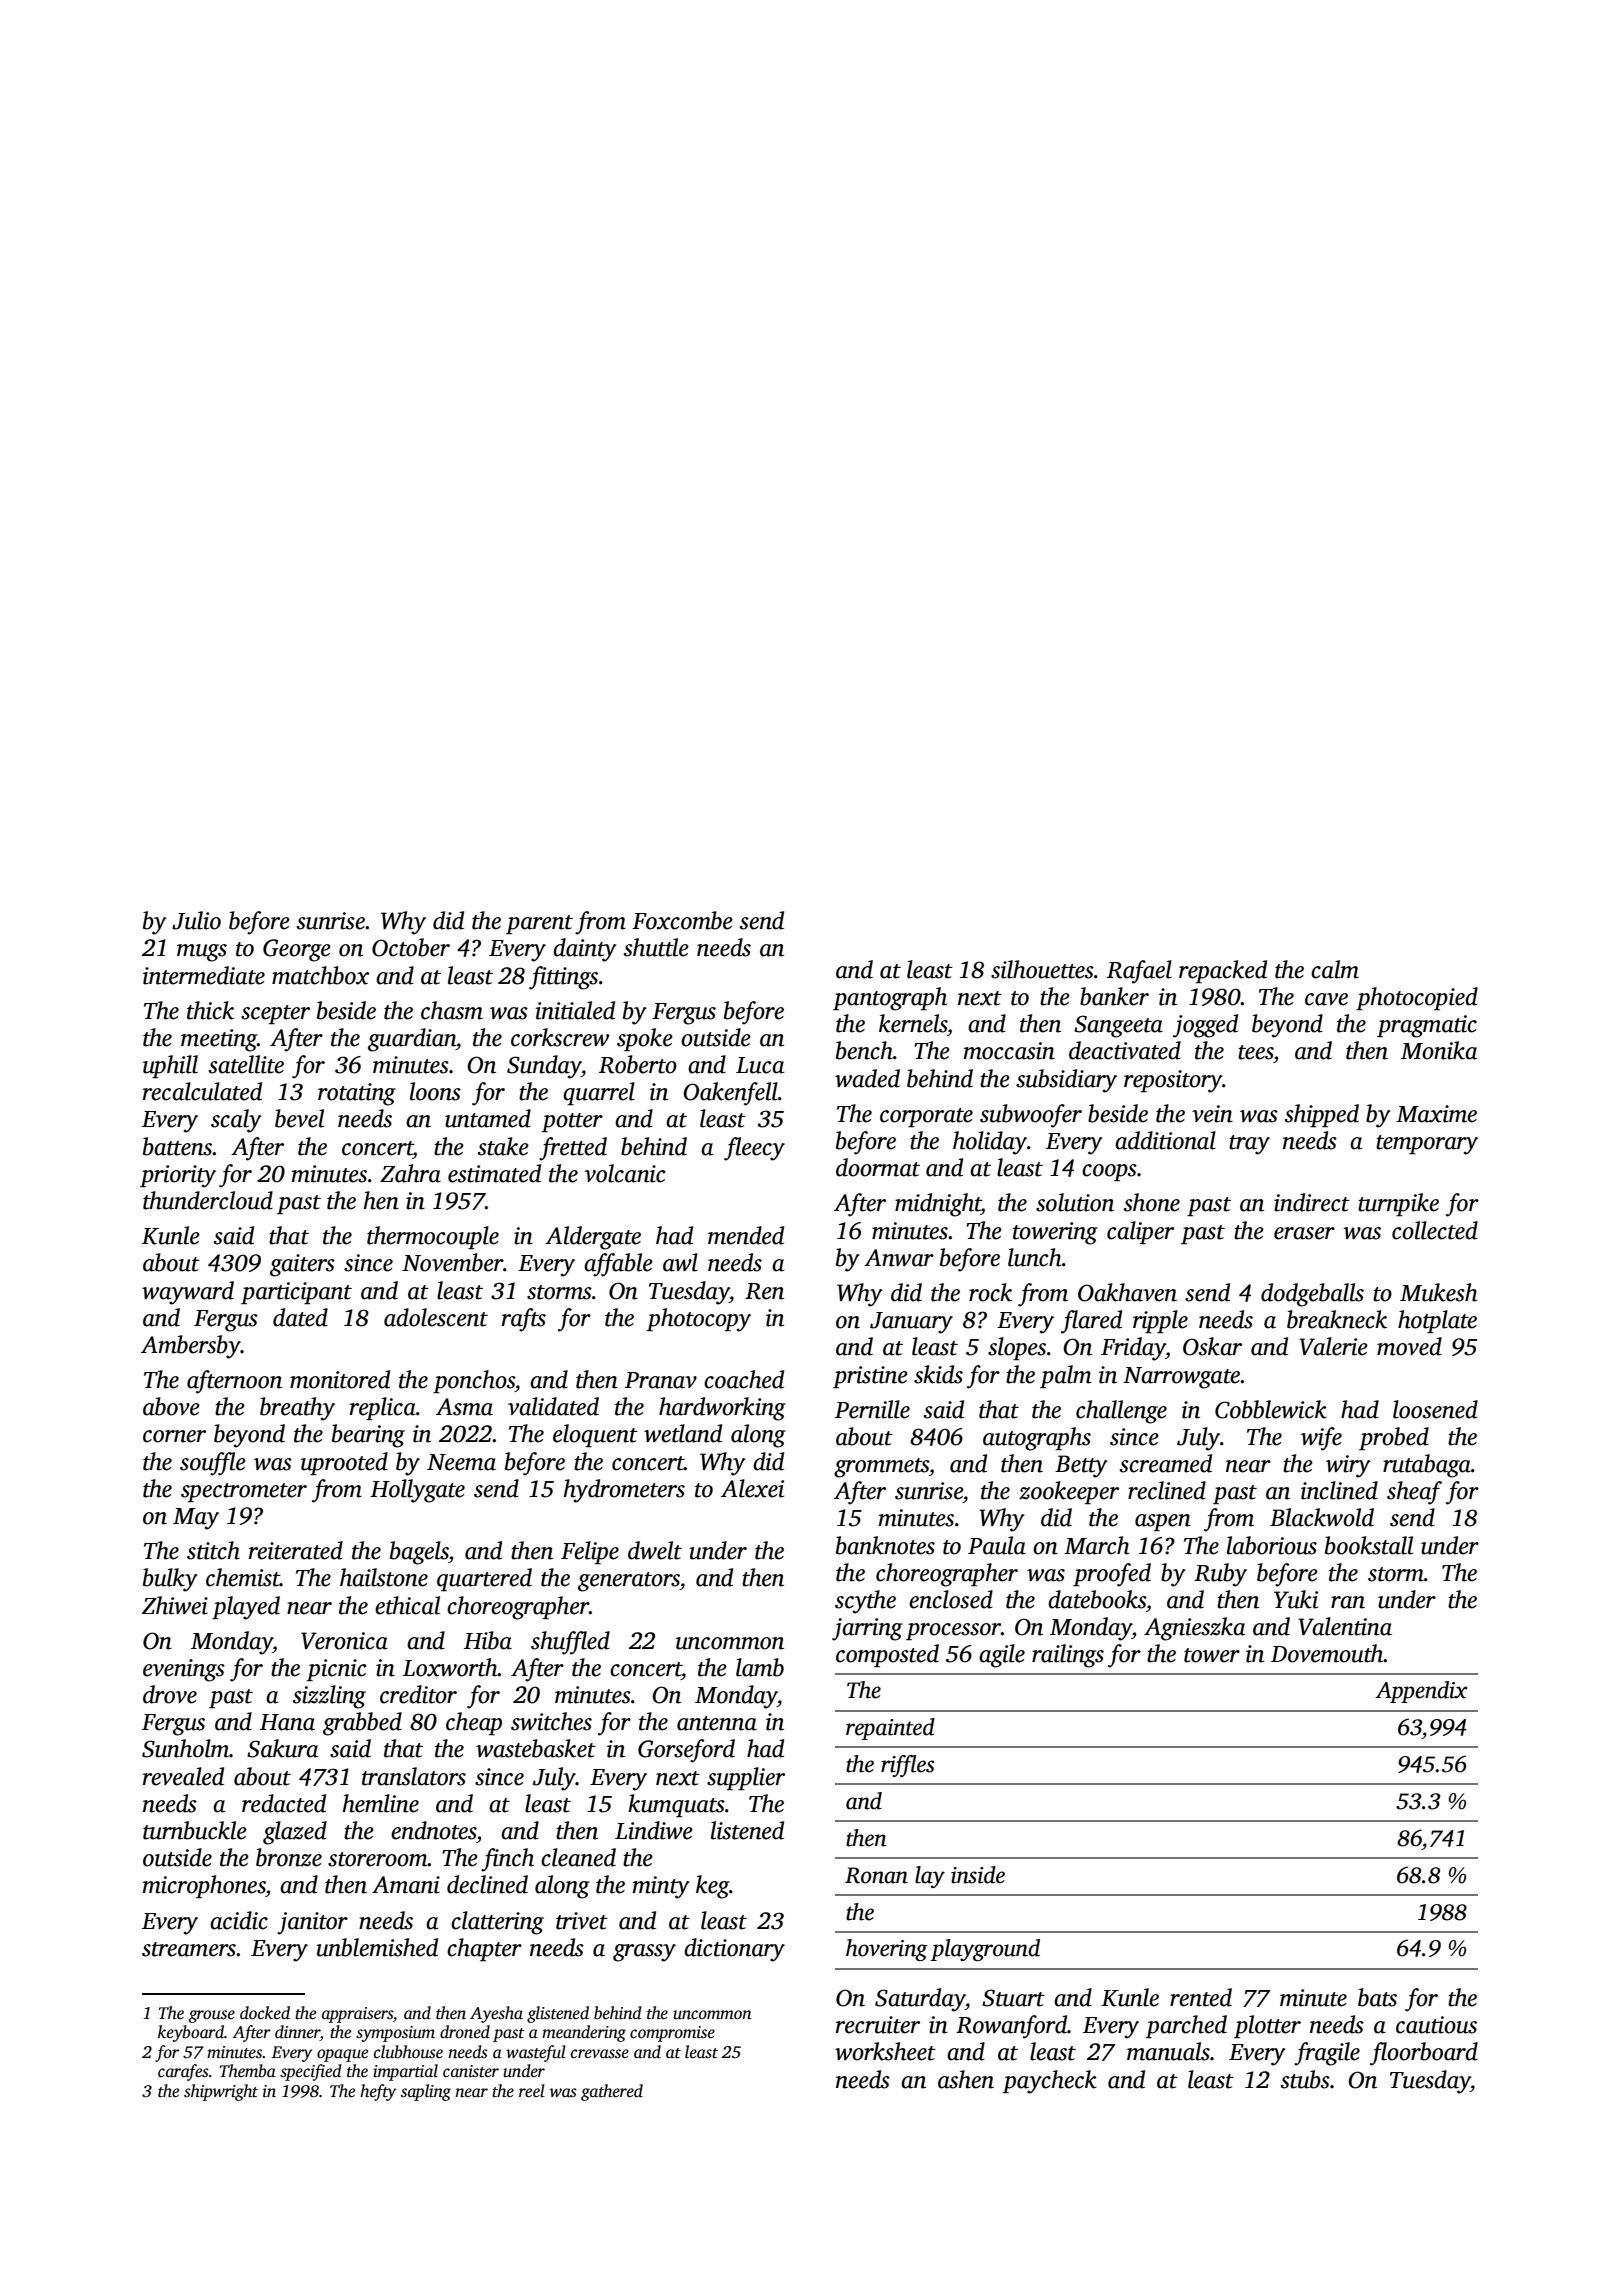  I want to click on repacked, so click(1223, 971).
